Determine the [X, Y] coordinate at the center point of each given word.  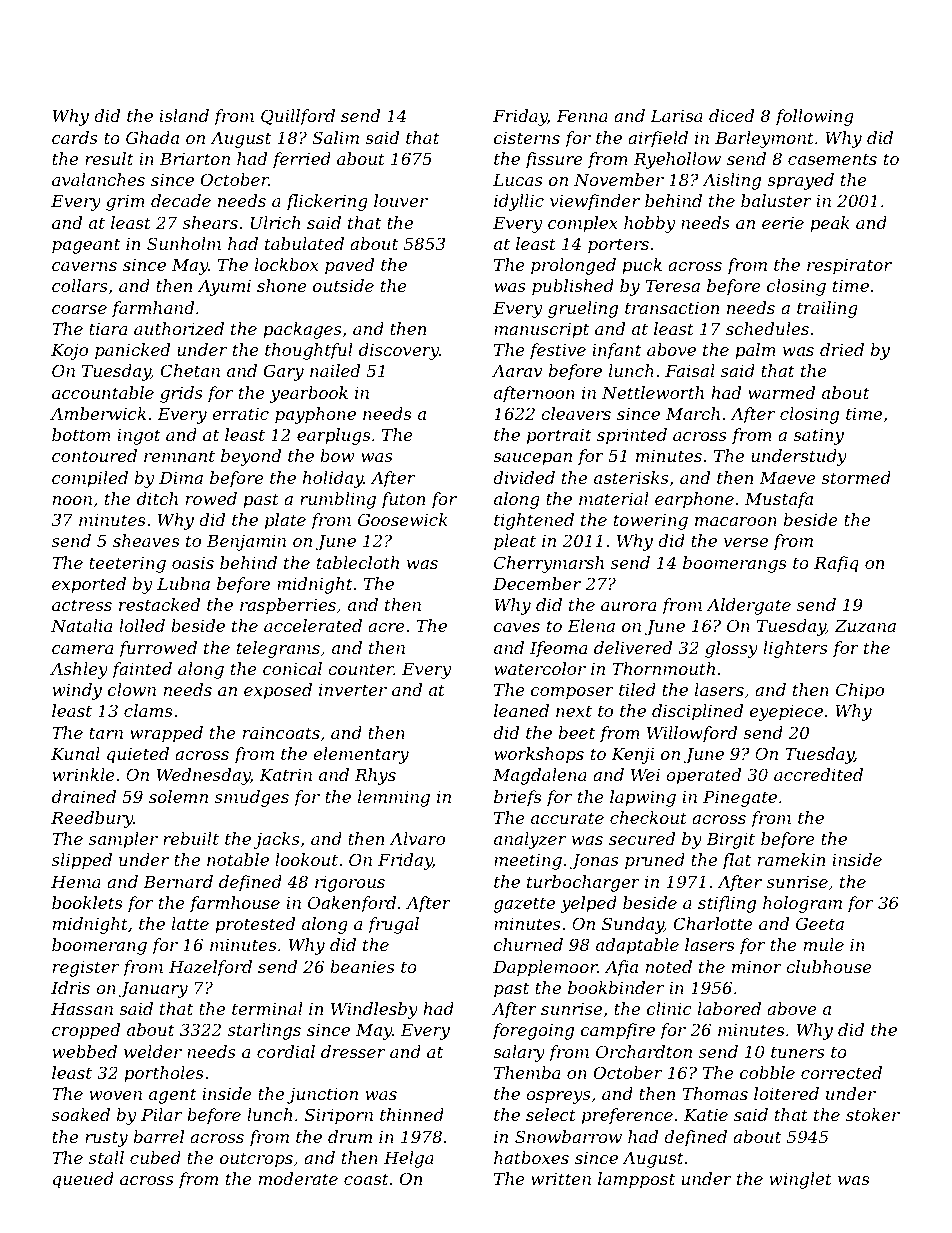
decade [181, 200]
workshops [539, 755]
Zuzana [865, 626]
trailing [827, 309]
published [573, 287]
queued [83, 1180]
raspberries [288, 606]
